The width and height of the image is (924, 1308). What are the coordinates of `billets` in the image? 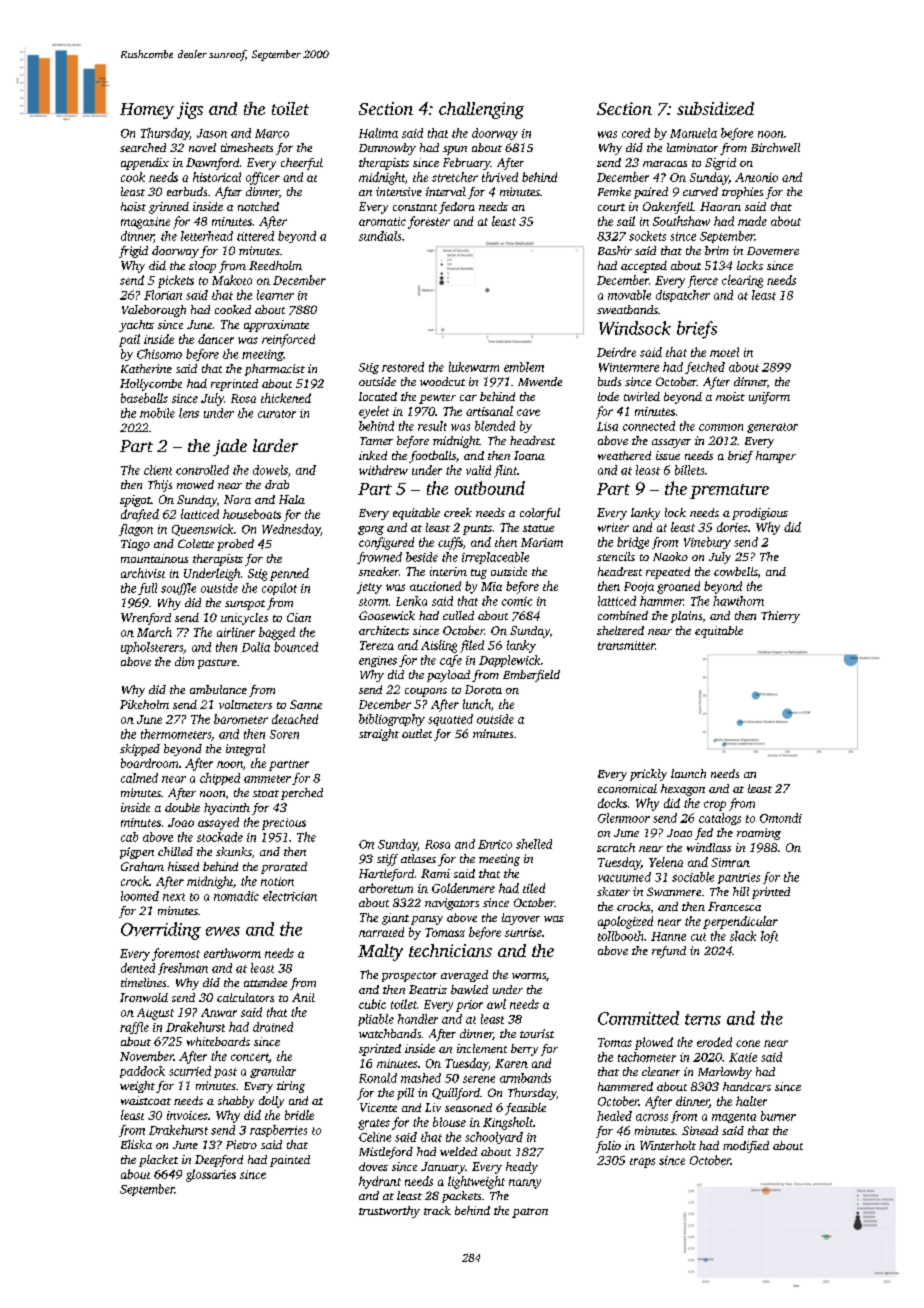 It's located at (689, 470).
